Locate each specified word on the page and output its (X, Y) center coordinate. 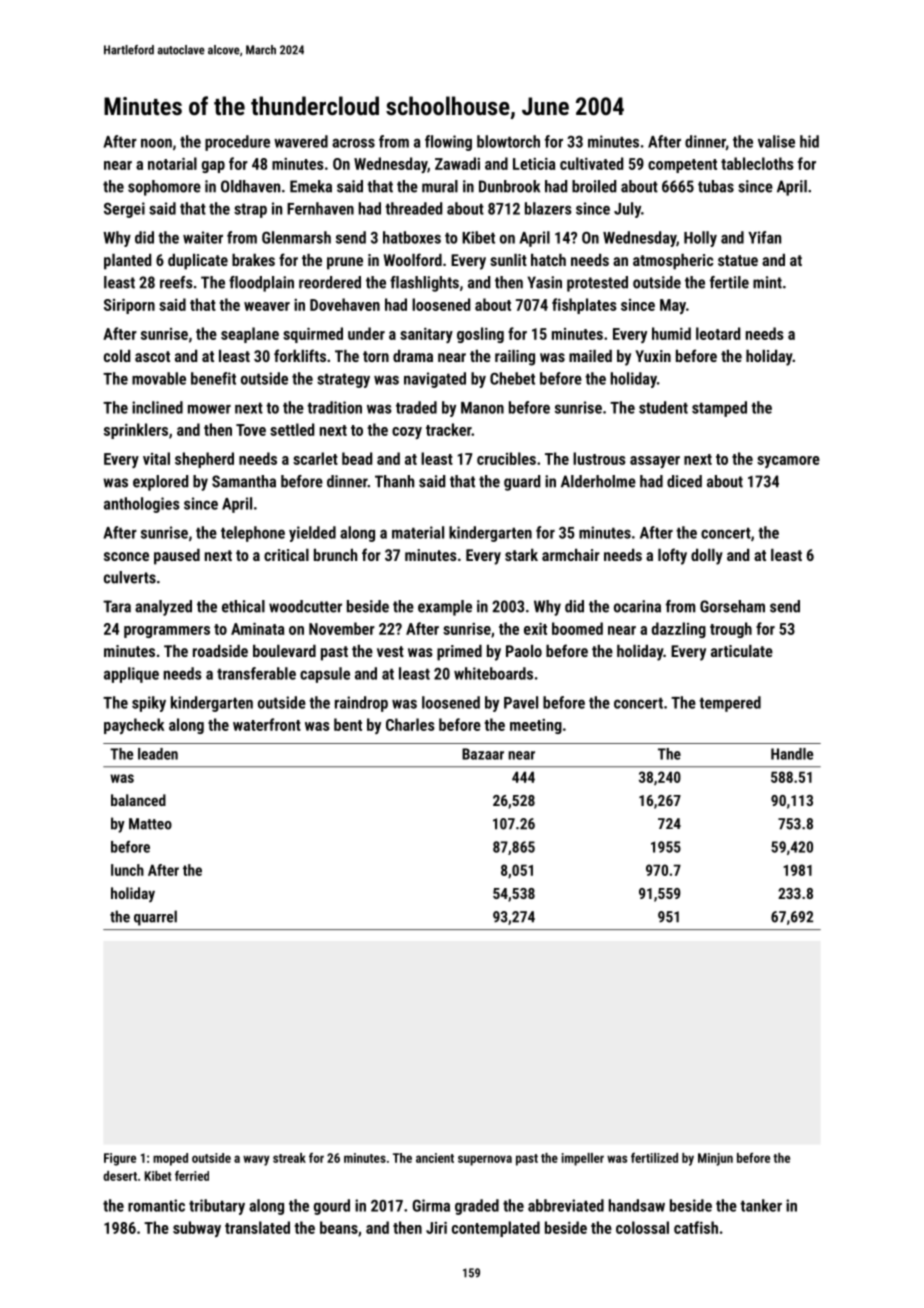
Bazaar (483, 754)
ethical (243, 606)
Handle (792, 754)
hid (809, 141)
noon (156, 143)
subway (197, 1229)
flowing (448, 143)
